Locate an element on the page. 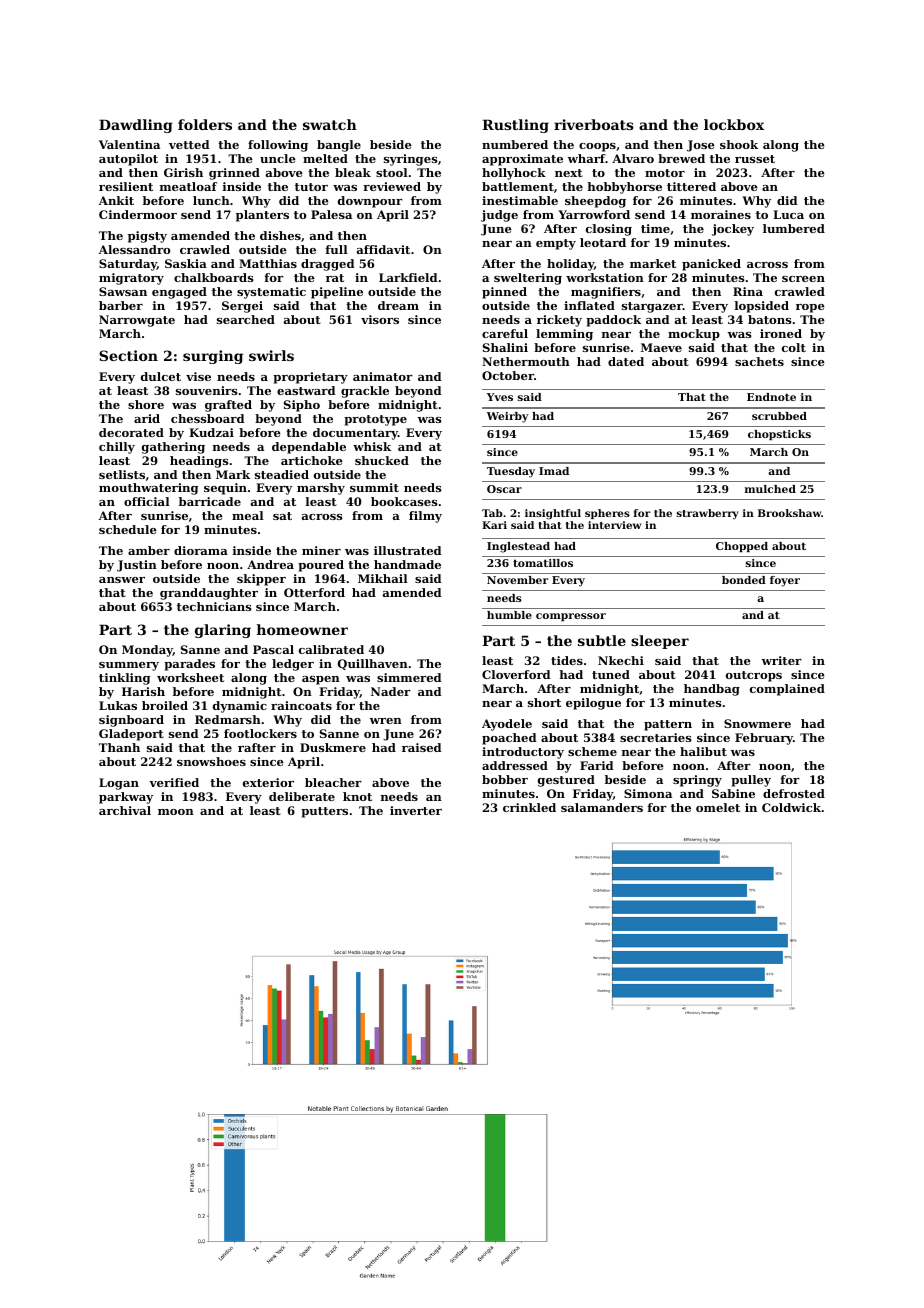  lemming is located at coordinates (564, 335).
